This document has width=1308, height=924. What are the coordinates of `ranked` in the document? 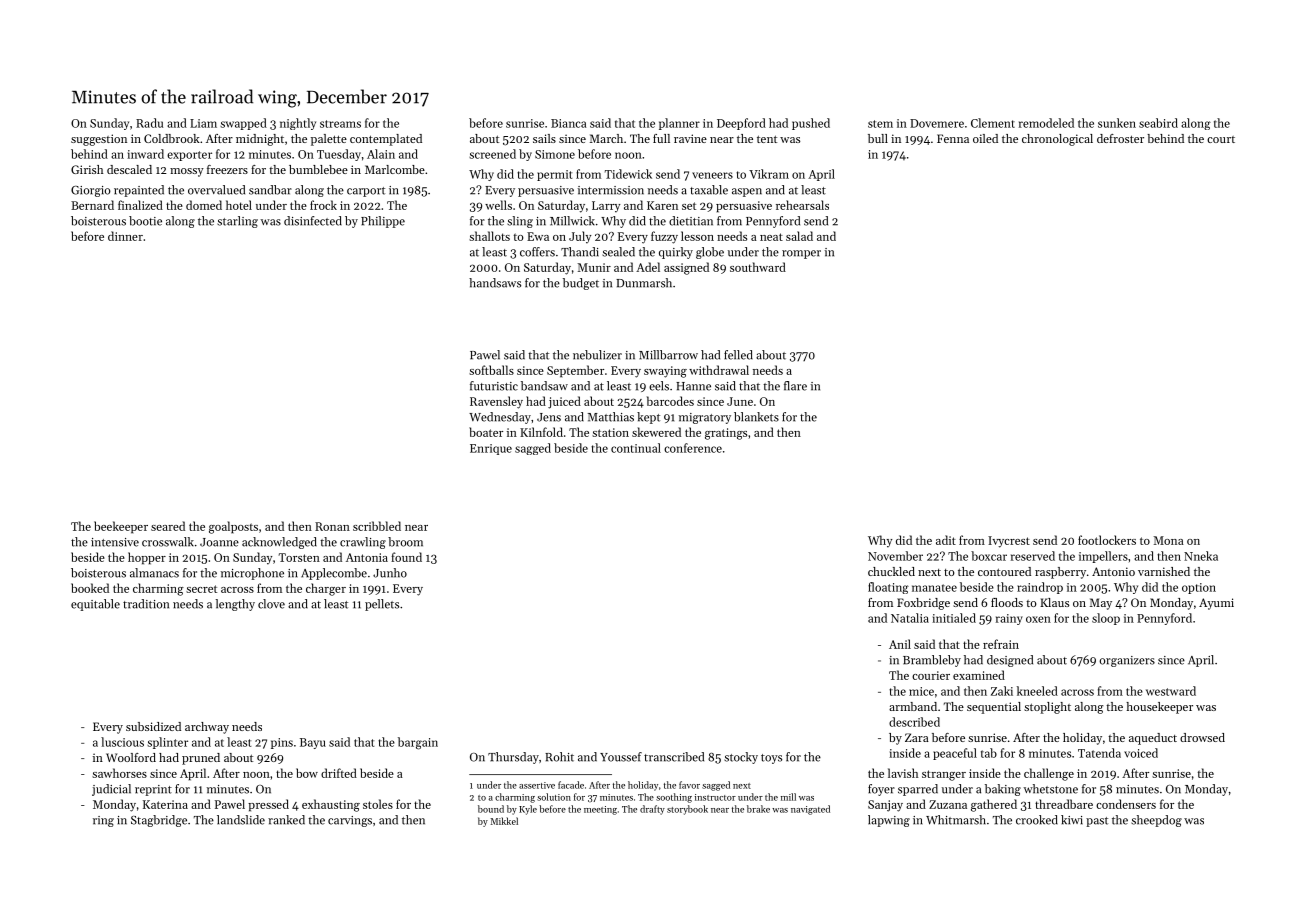 It's located at (286, 820).
